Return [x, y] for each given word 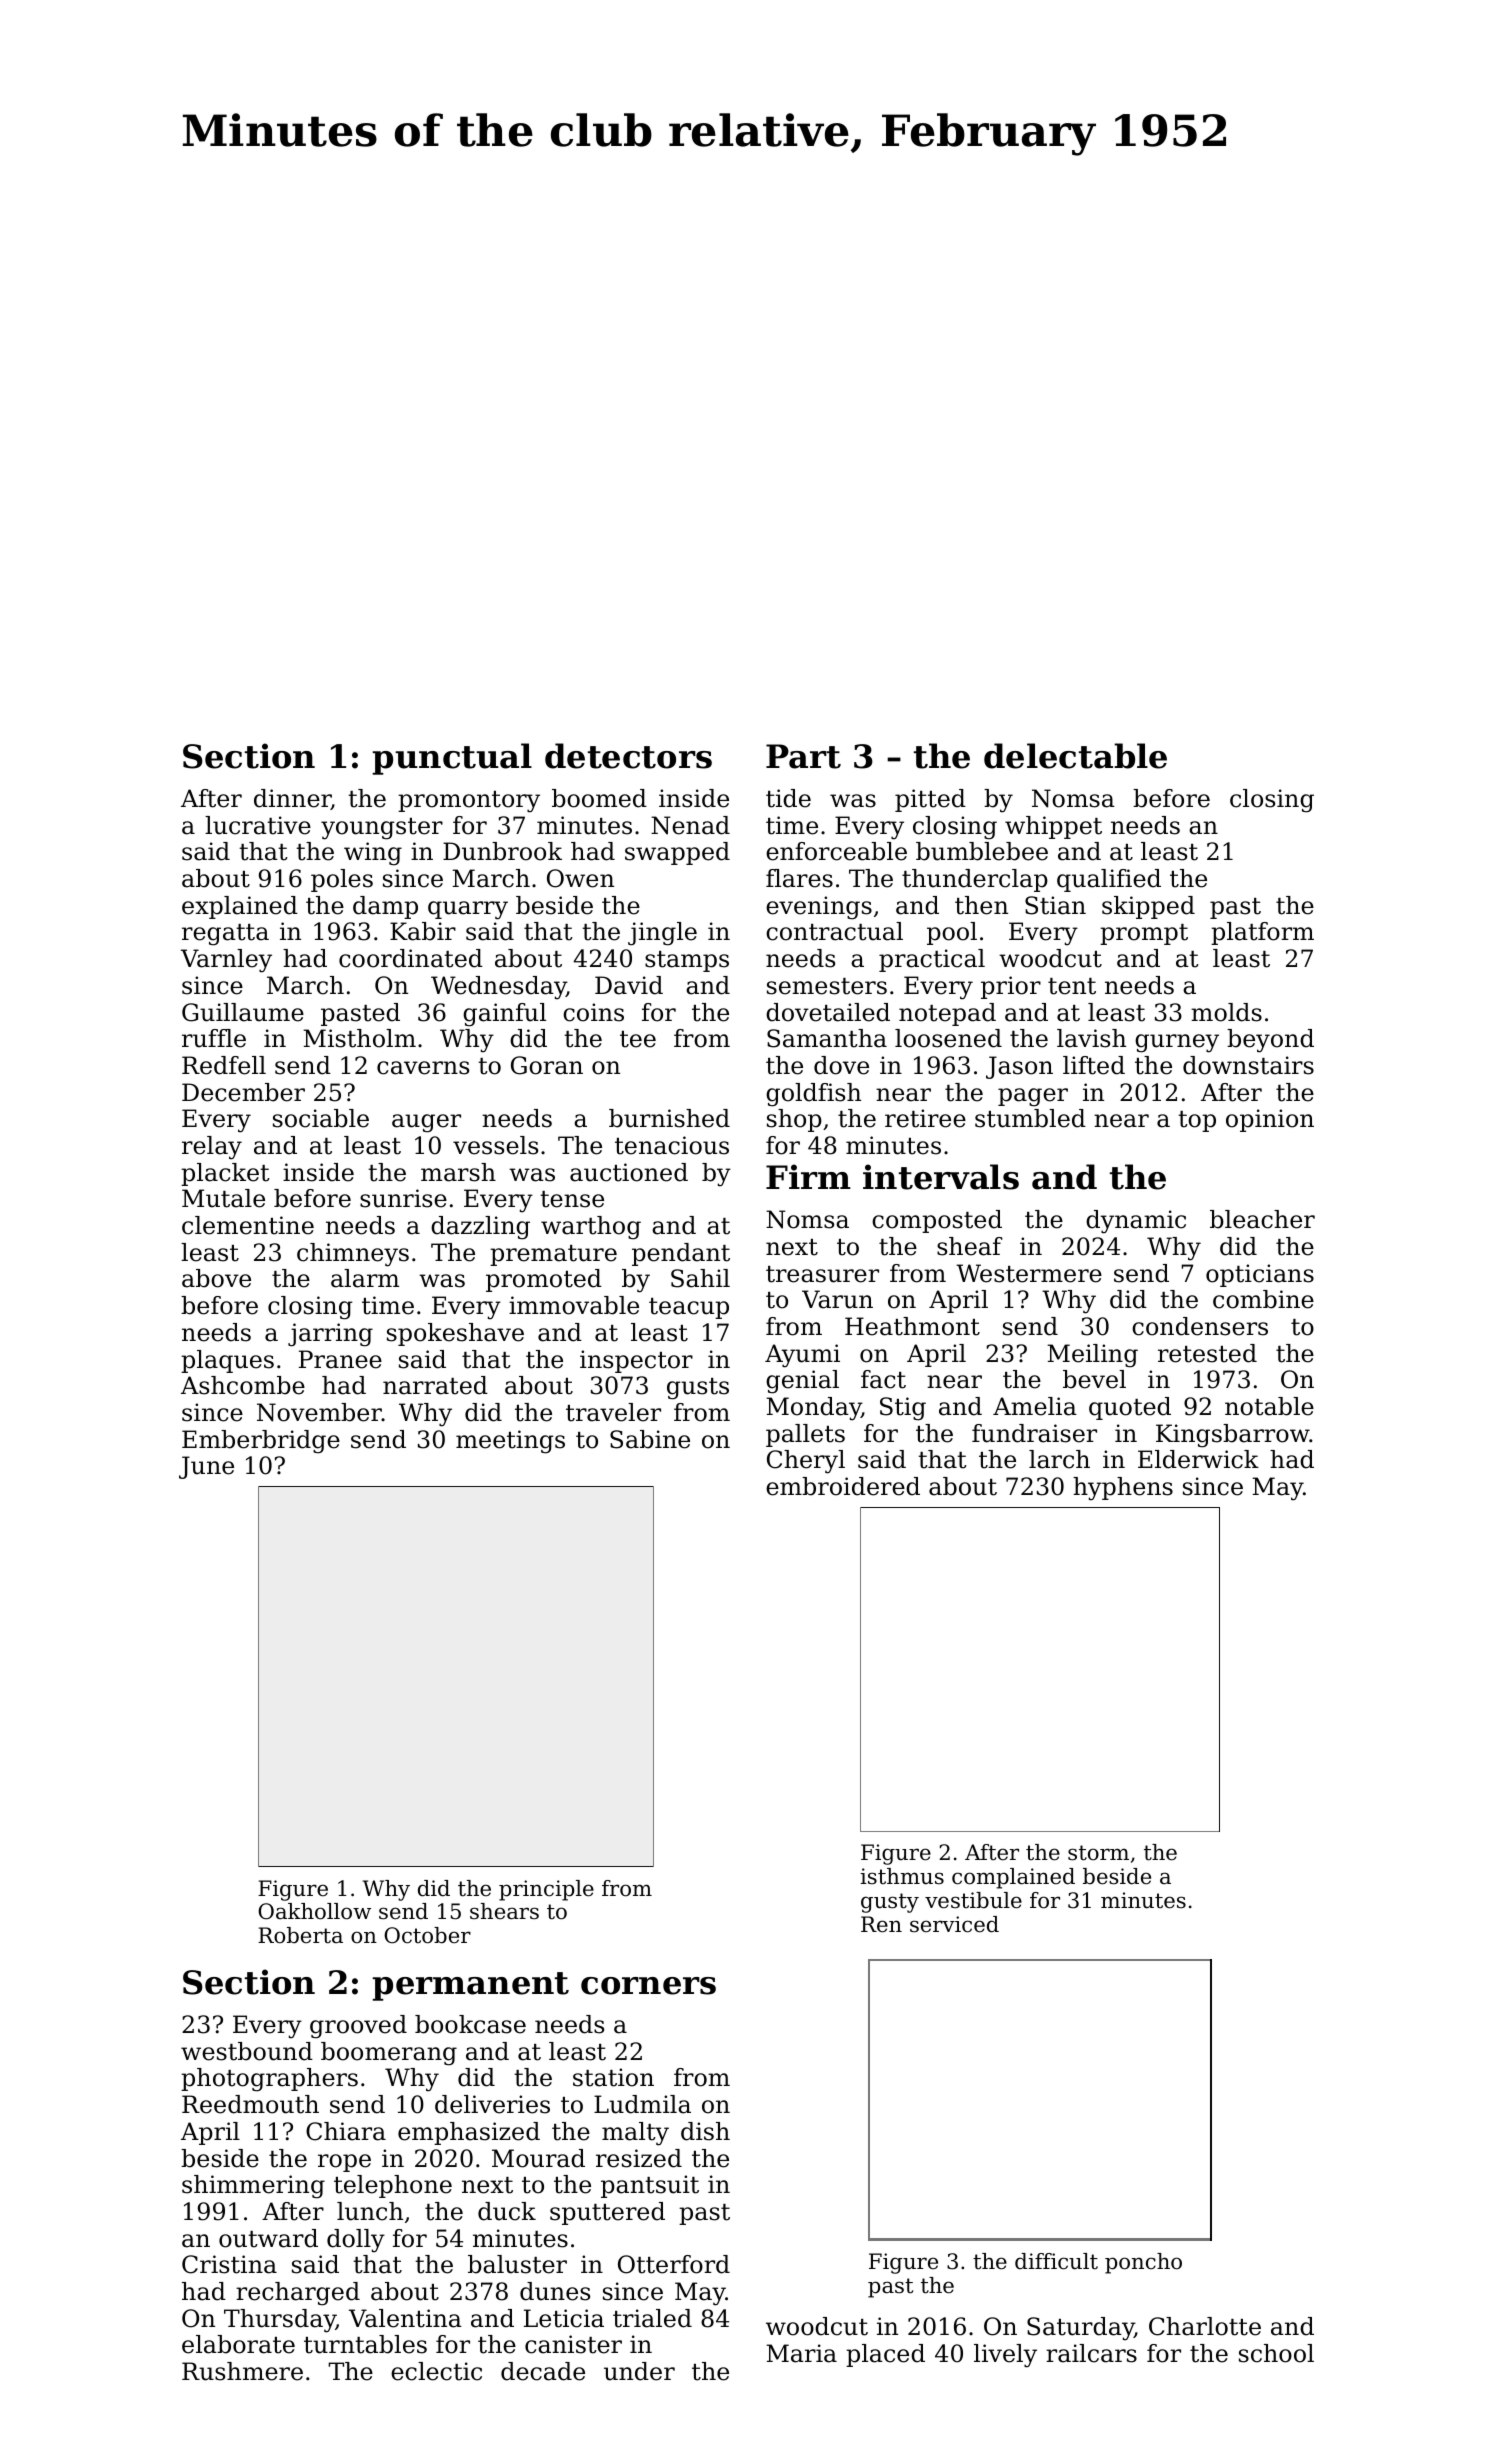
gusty [890, 1903]
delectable [1075, 756]
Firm [808, 1176]
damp [385, 907]
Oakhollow [314, 1911]
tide [788, 798]
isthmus [902, 1876]
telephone [393, 2186]
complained [1013, 1878]
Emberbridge [261, 1442]
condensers [1200, 1326]
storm [1098, 1853]
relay [212, 1148]
